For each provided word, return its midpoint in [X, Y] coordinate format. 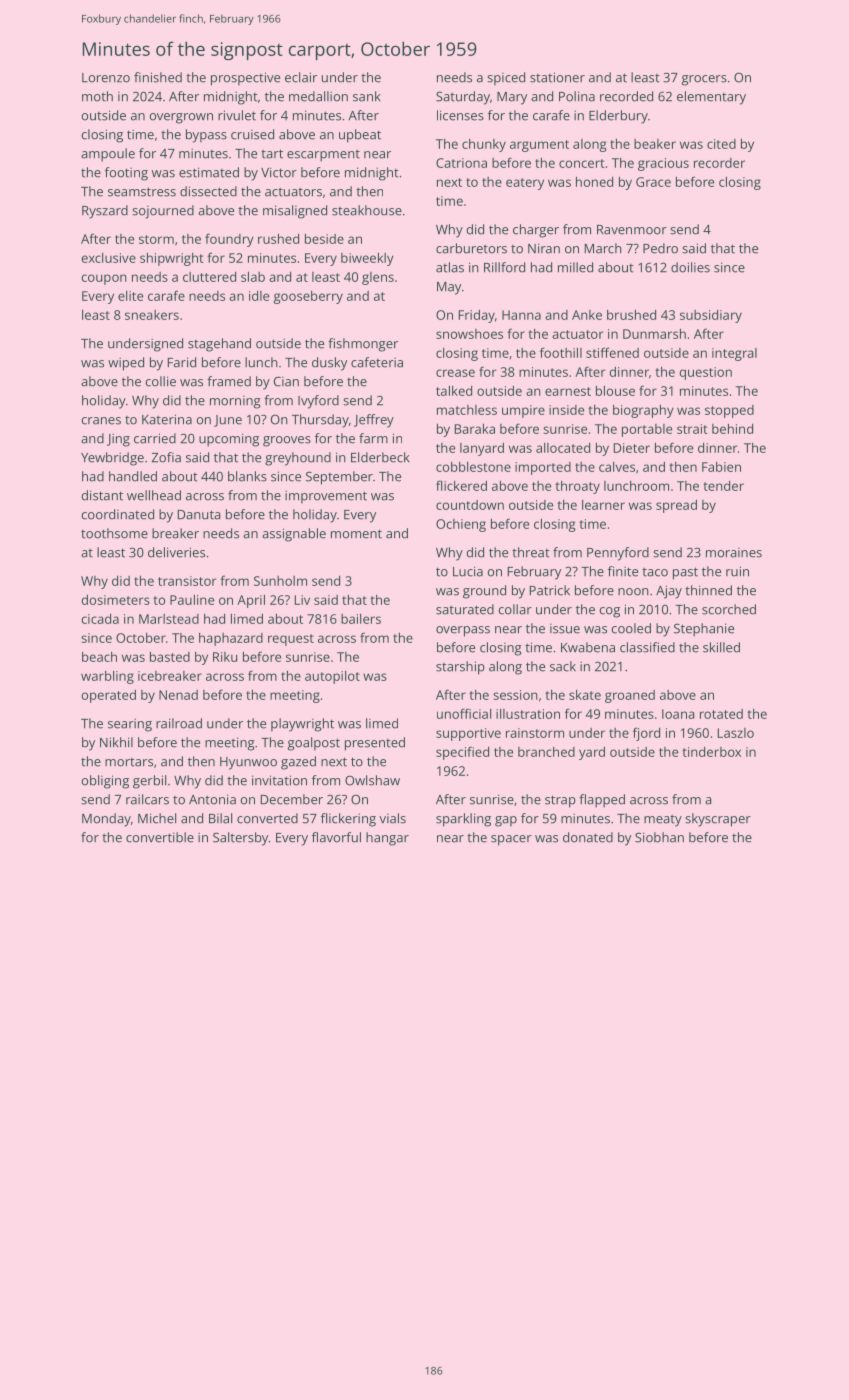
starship [460, 668]
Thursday [320, 421]
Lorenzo [106, 78]
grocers [704, 80]
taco [655, 572]
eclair [301, 77]
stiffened [612, 352]
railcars [147, 799]
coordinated [118, 514]
